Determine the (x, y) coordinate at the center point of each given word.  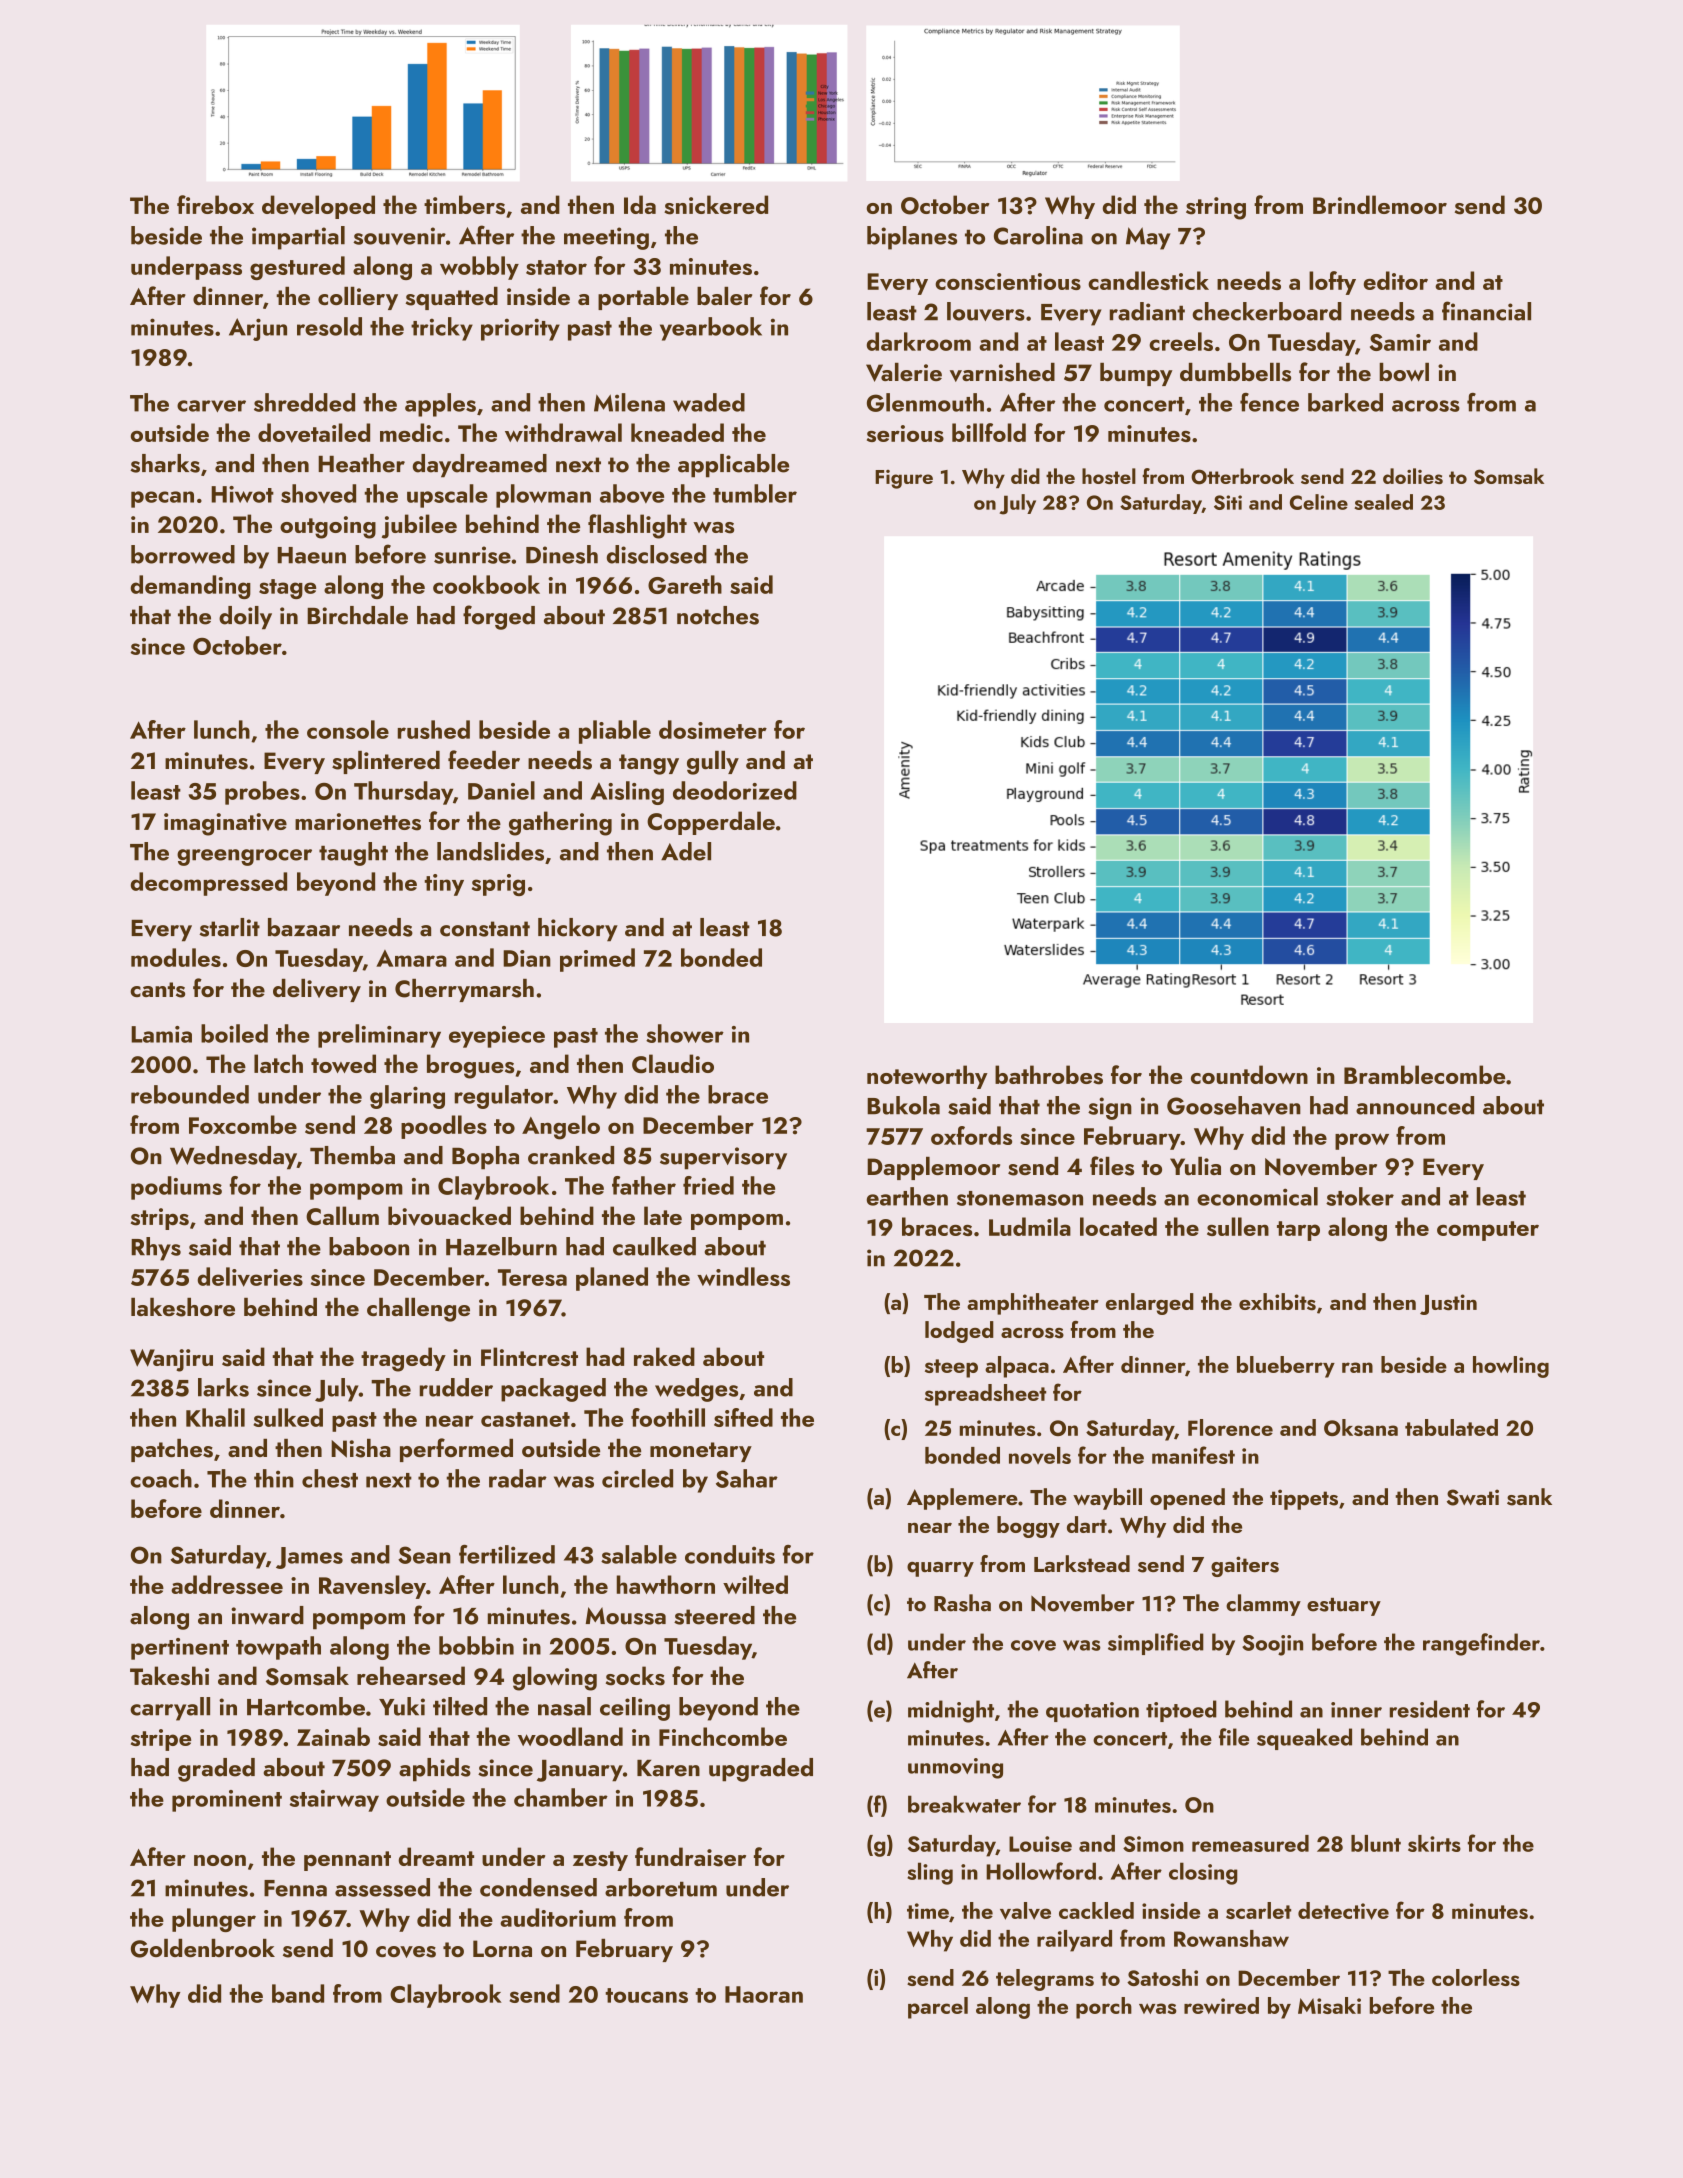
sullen (1238, 1226)
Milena (629, 402)
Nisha (361, 1448)
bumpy (1136, 374)
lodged (959, 1332)
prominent (227, 1801)
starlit (229, 927)
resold (329, 326)
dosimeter (713, 729)
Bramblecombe (1424, 1074)
